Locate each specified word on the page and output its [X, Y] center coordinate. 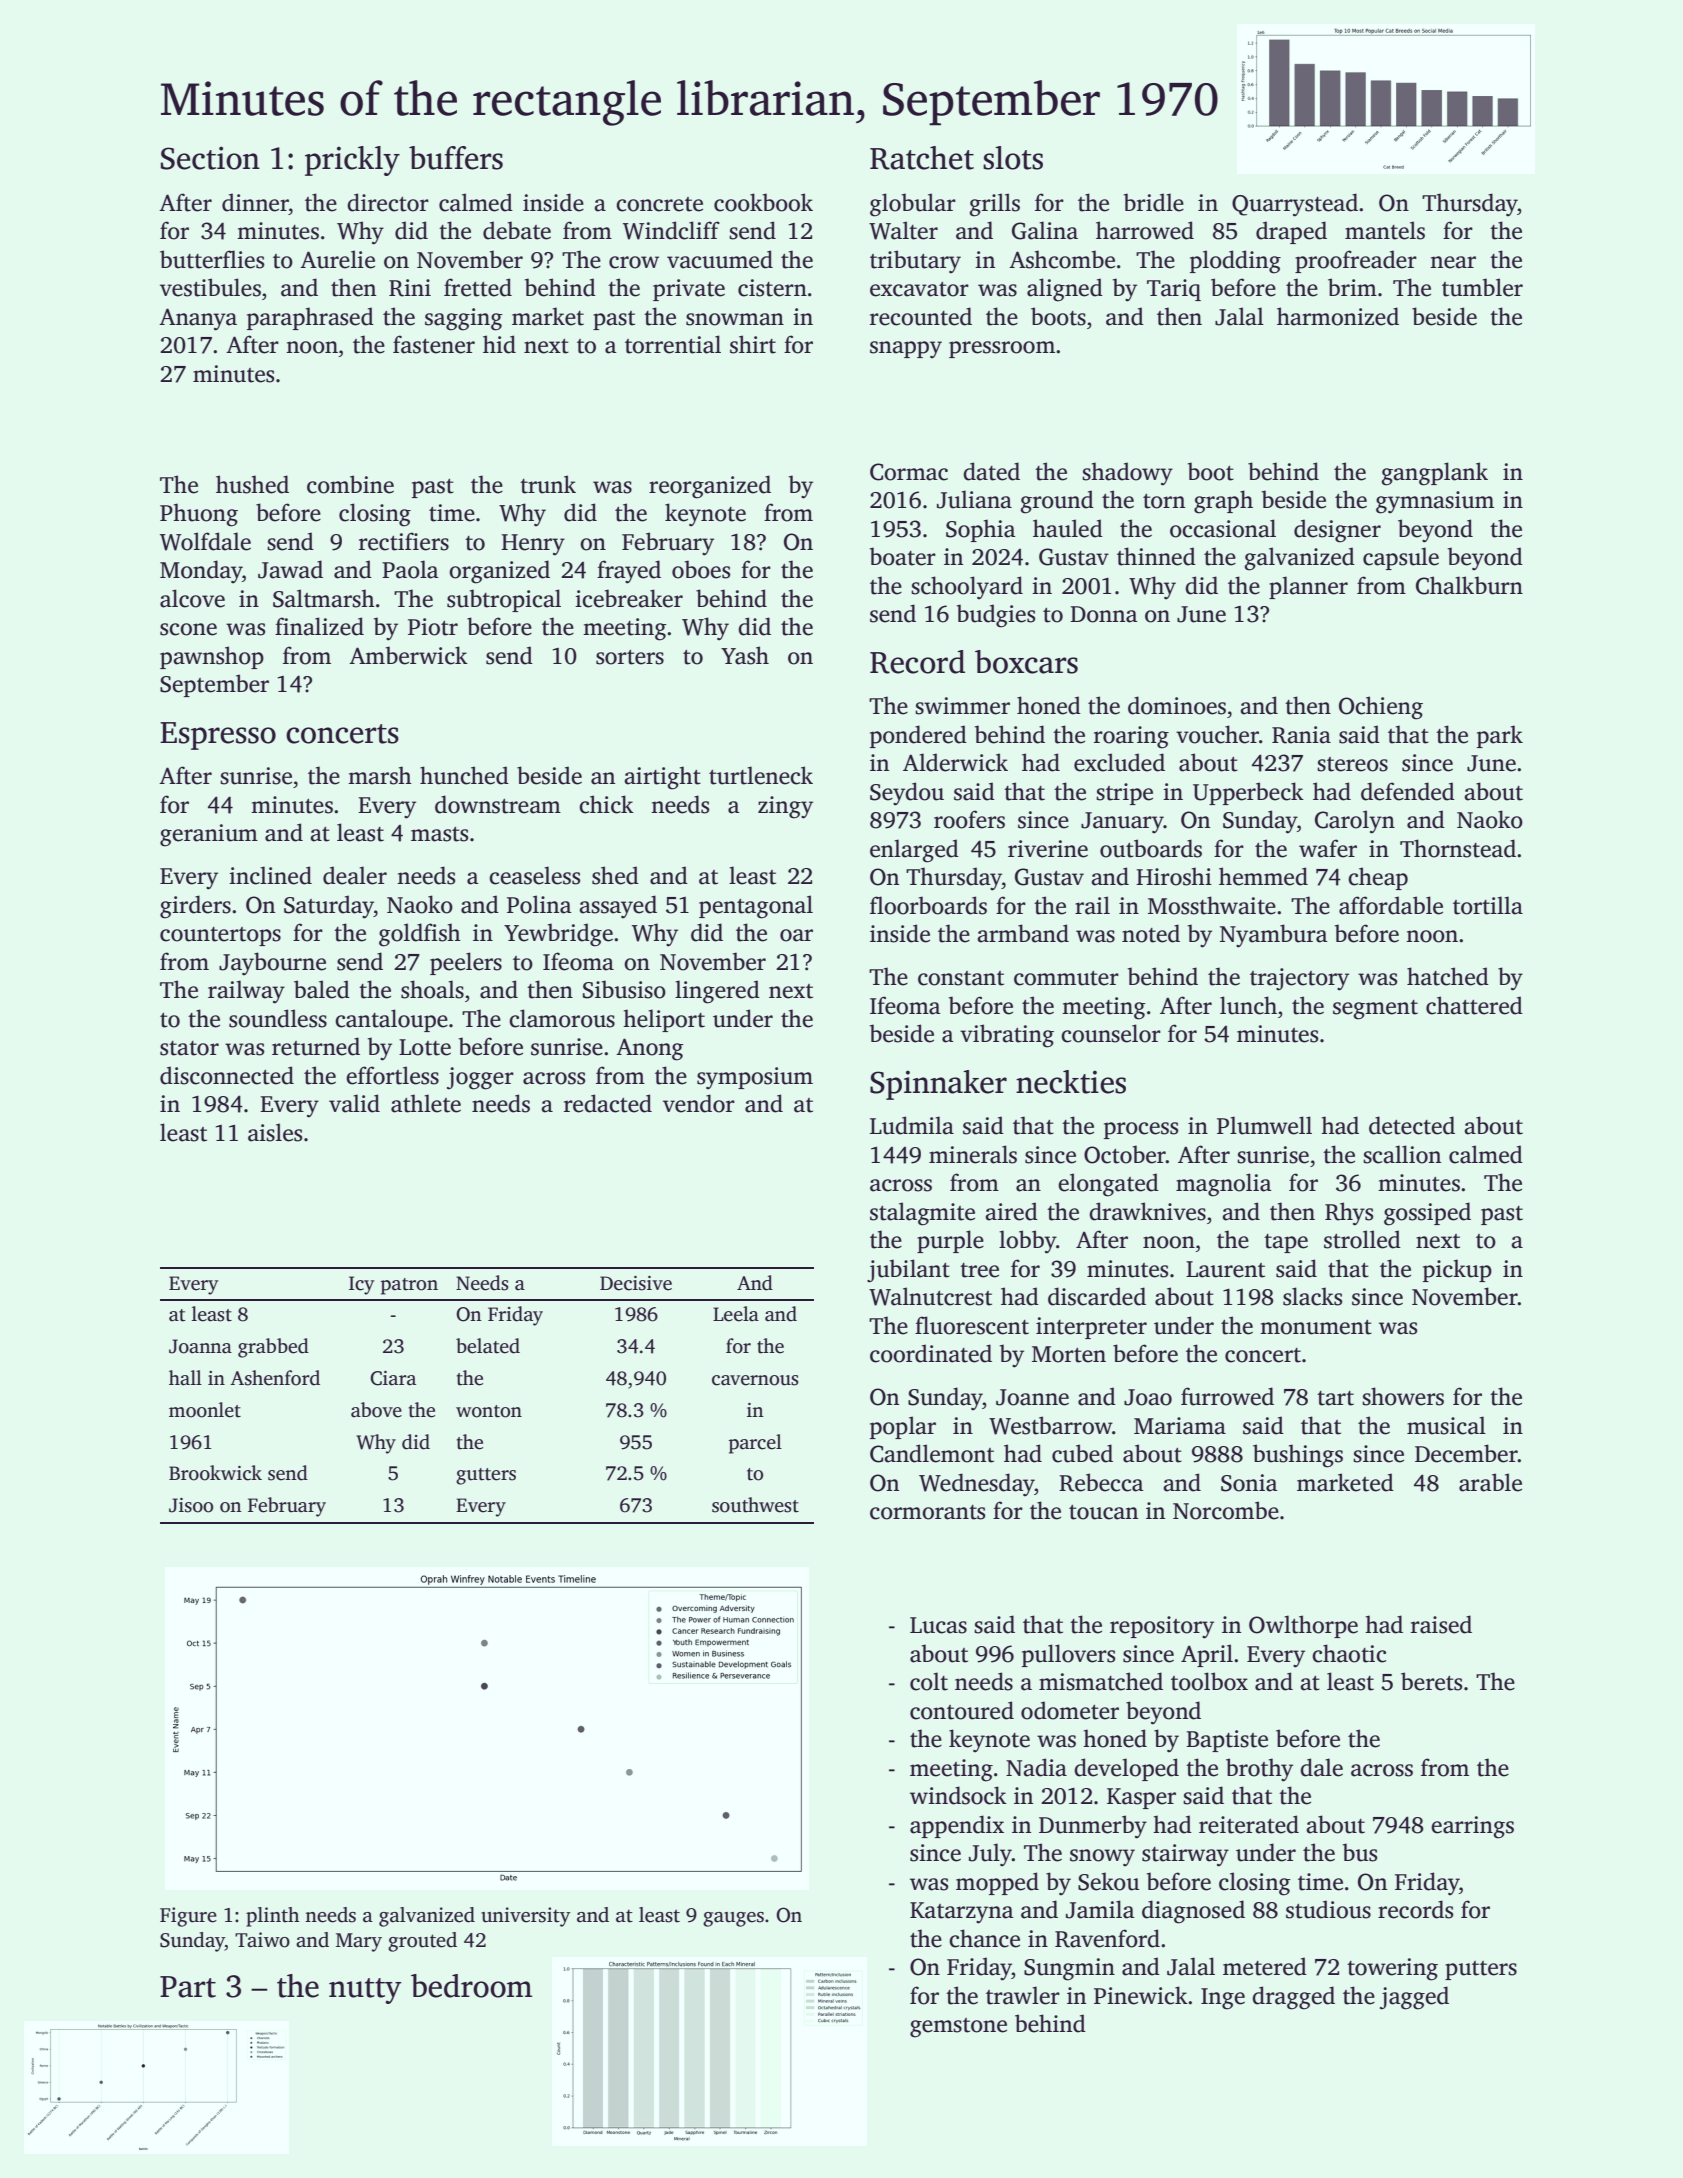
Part [188, 1987]
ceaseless [534, 875]
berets [1431, 1681]
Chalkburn [1469, 585]
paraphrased [310, 318]
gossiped [1427, 1214]
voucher [1217, 734]
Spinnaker [938, 1085]
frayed [629, 572]
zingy [785, 807]
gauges [733, 1919]
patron [409, 1286]
